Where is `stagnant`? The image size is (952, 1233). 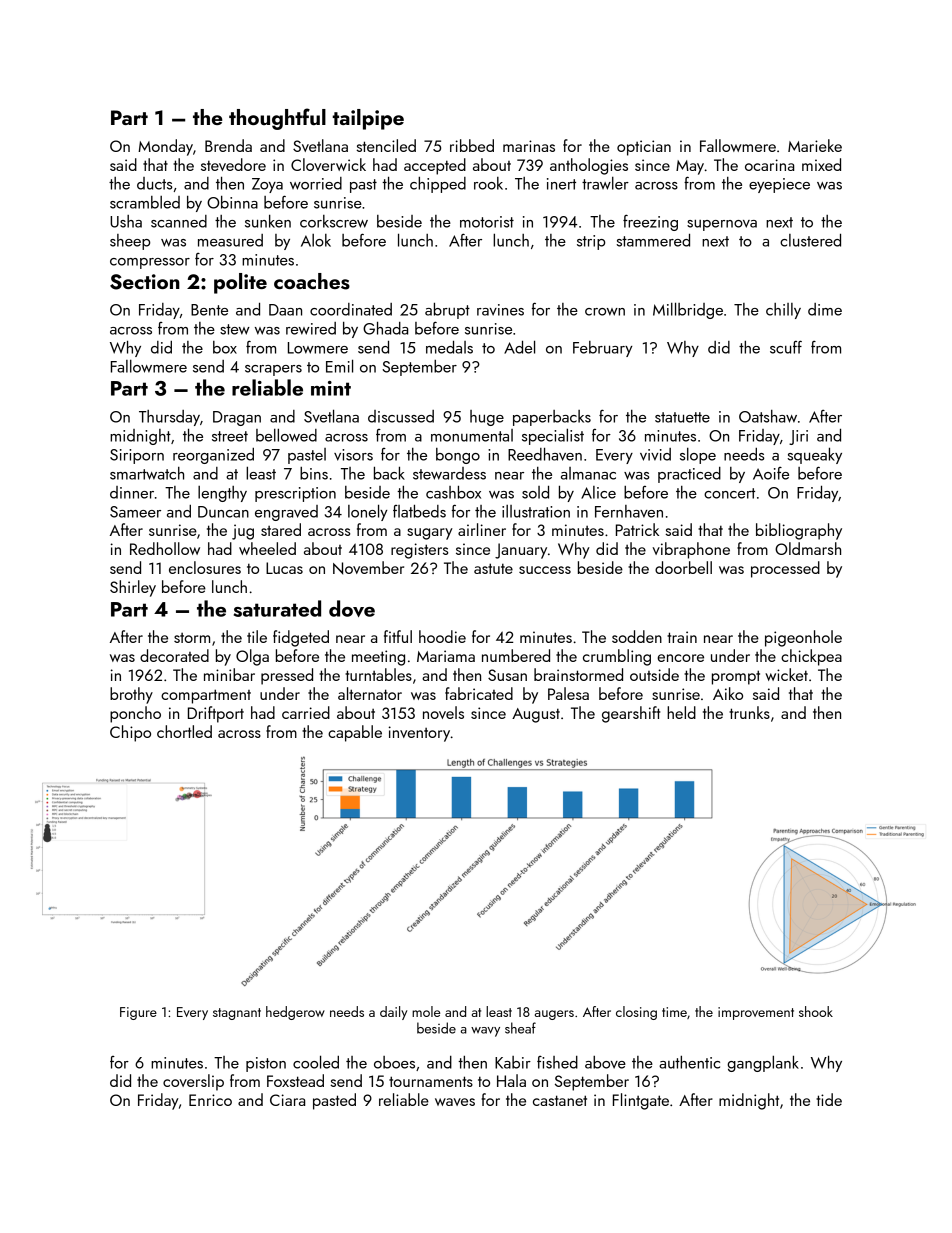
stagnant is located at coordinates (237, 1014).
